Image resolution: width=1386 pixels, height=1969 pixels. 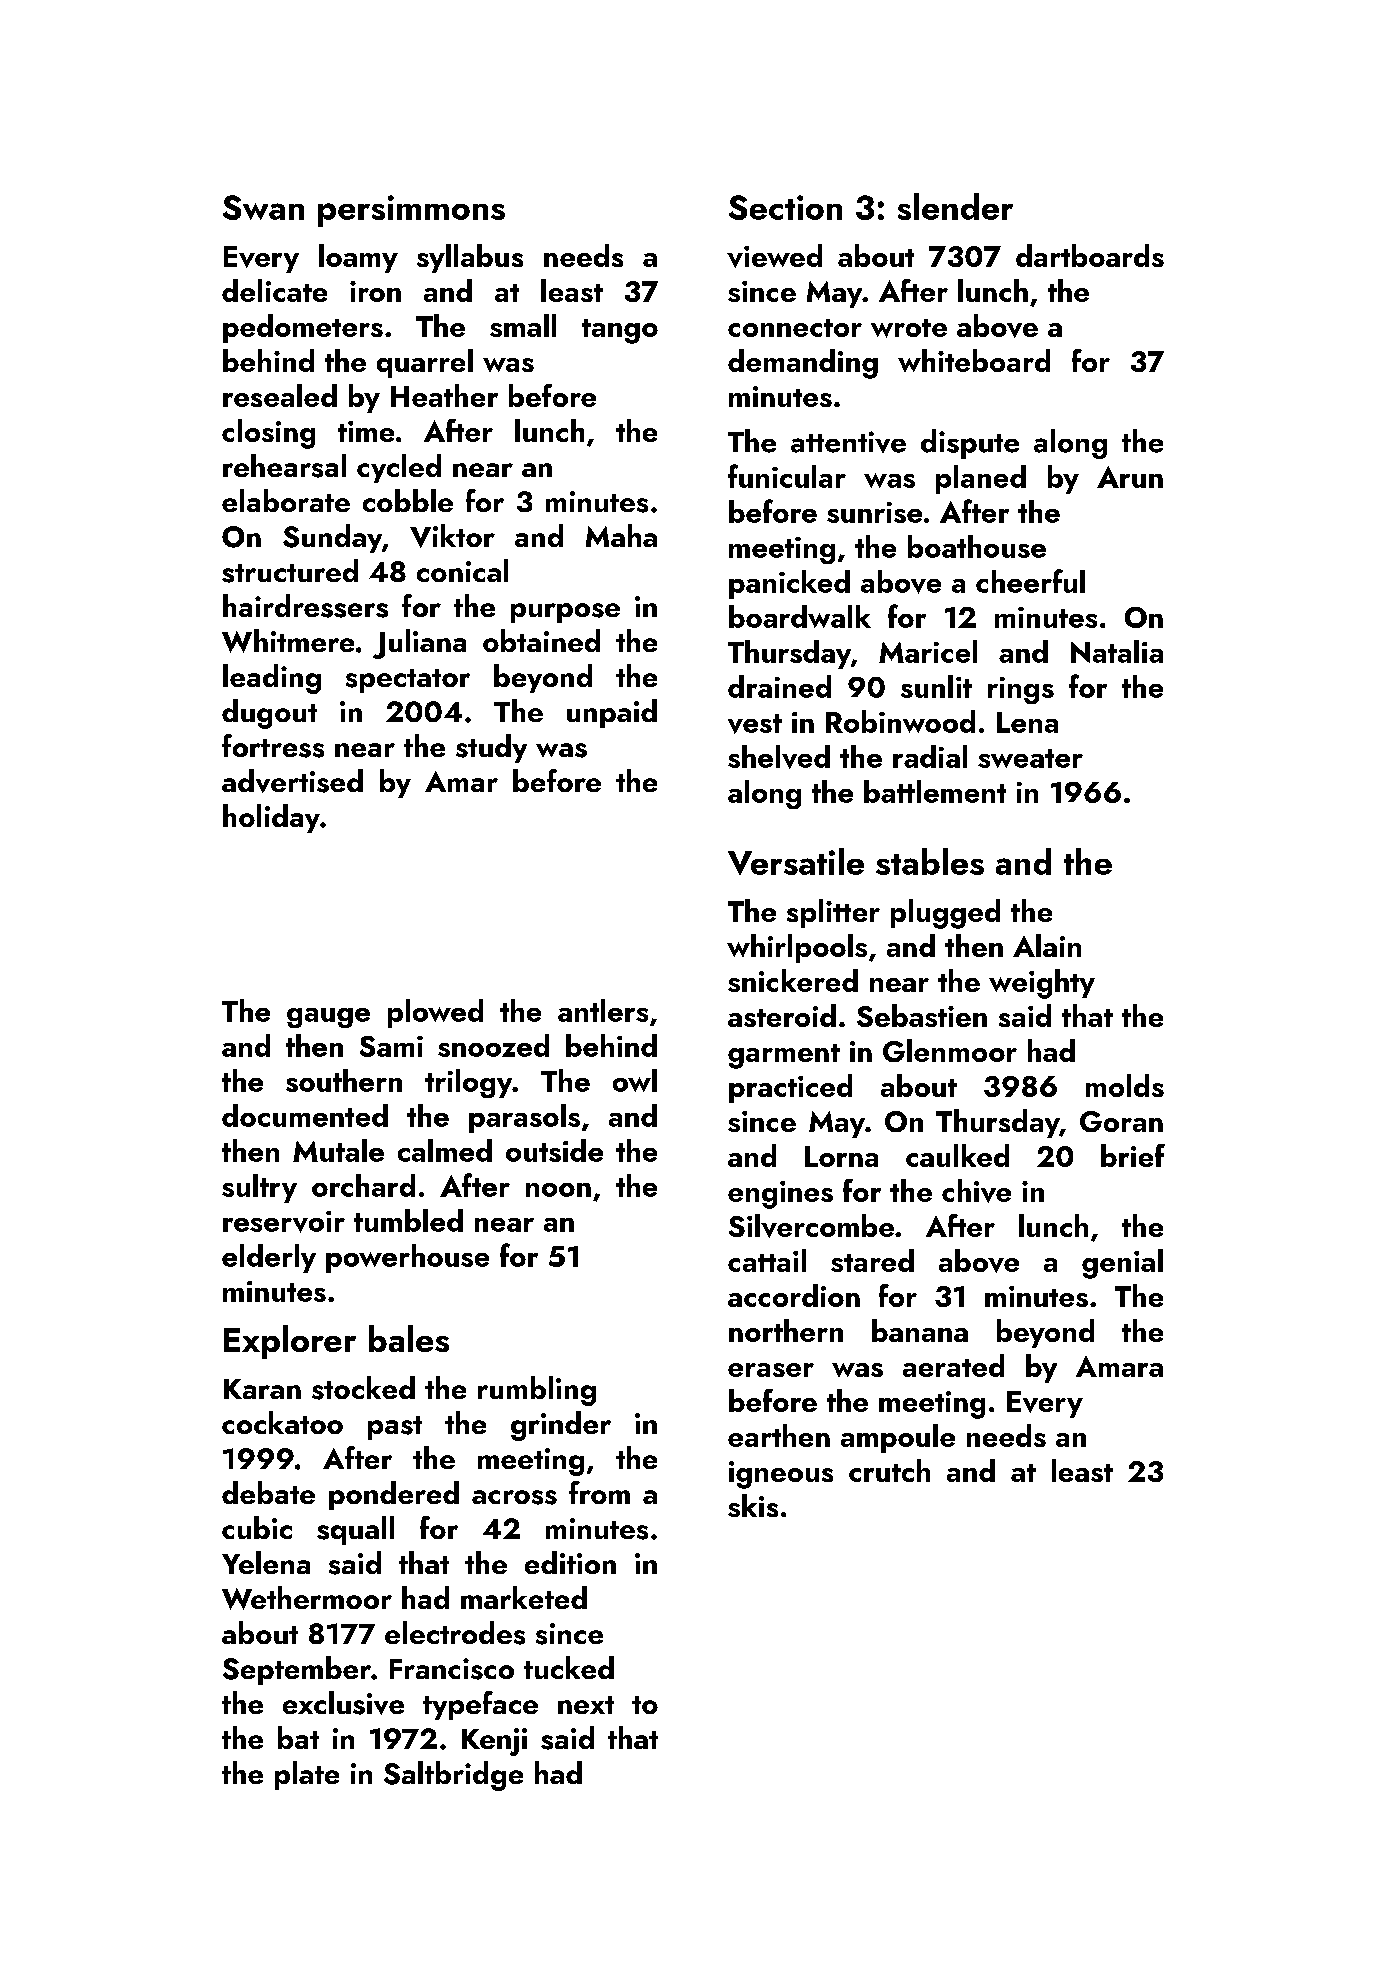 I want to click on whiteboard, so click(x=974, y=360).
